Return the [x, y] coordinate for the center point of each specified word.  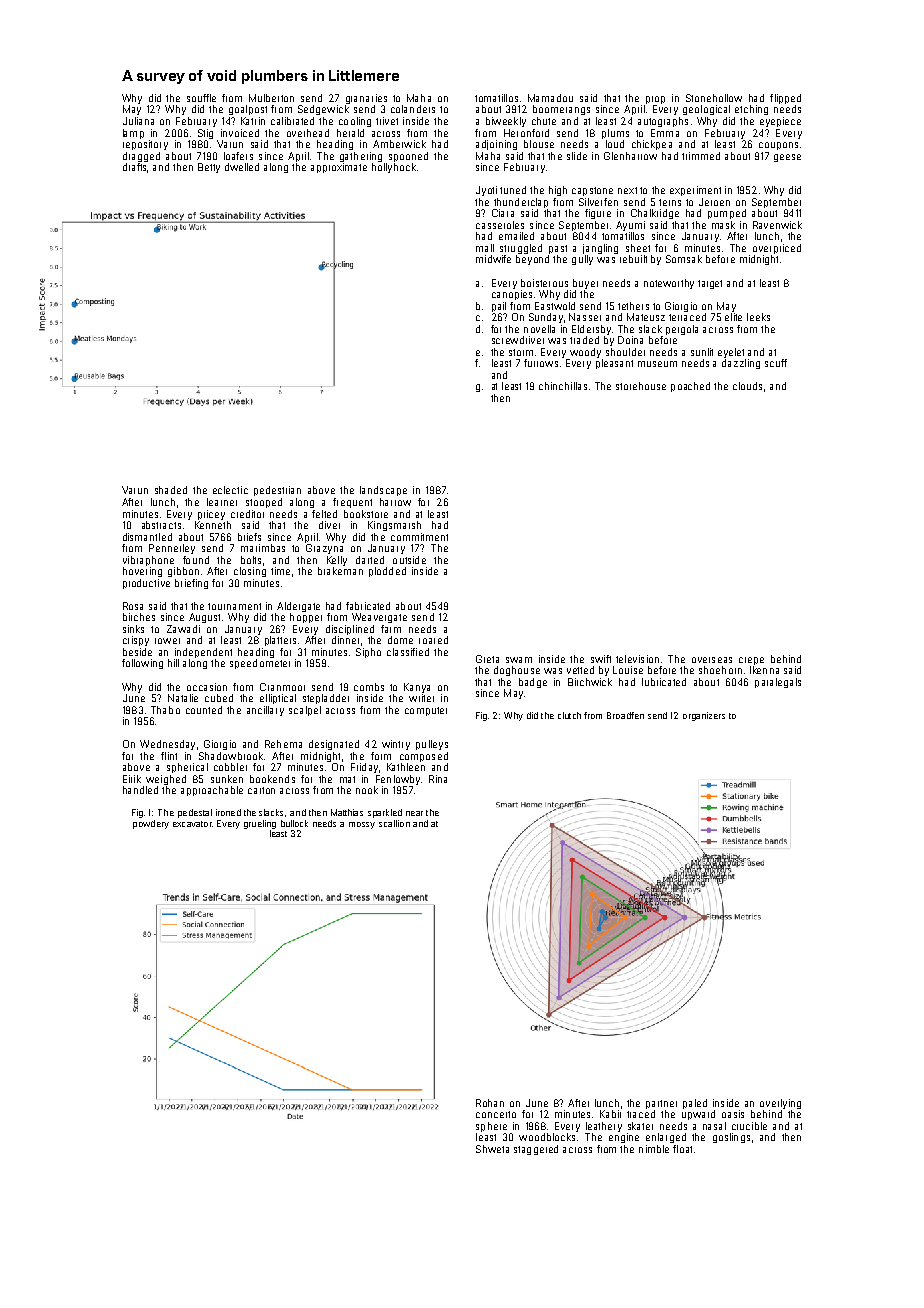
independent [203, 653]
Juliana [138, 121]
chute [544, 121]
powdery [151, 824]
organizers [704, 716]
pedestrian [277, 491]
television [637, 659]
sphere [491, 1127]
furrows [541, 363]
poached [690, 387]
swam [519, 660]
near [414, 813]
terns [670, 202]
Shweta [492, 1149]
